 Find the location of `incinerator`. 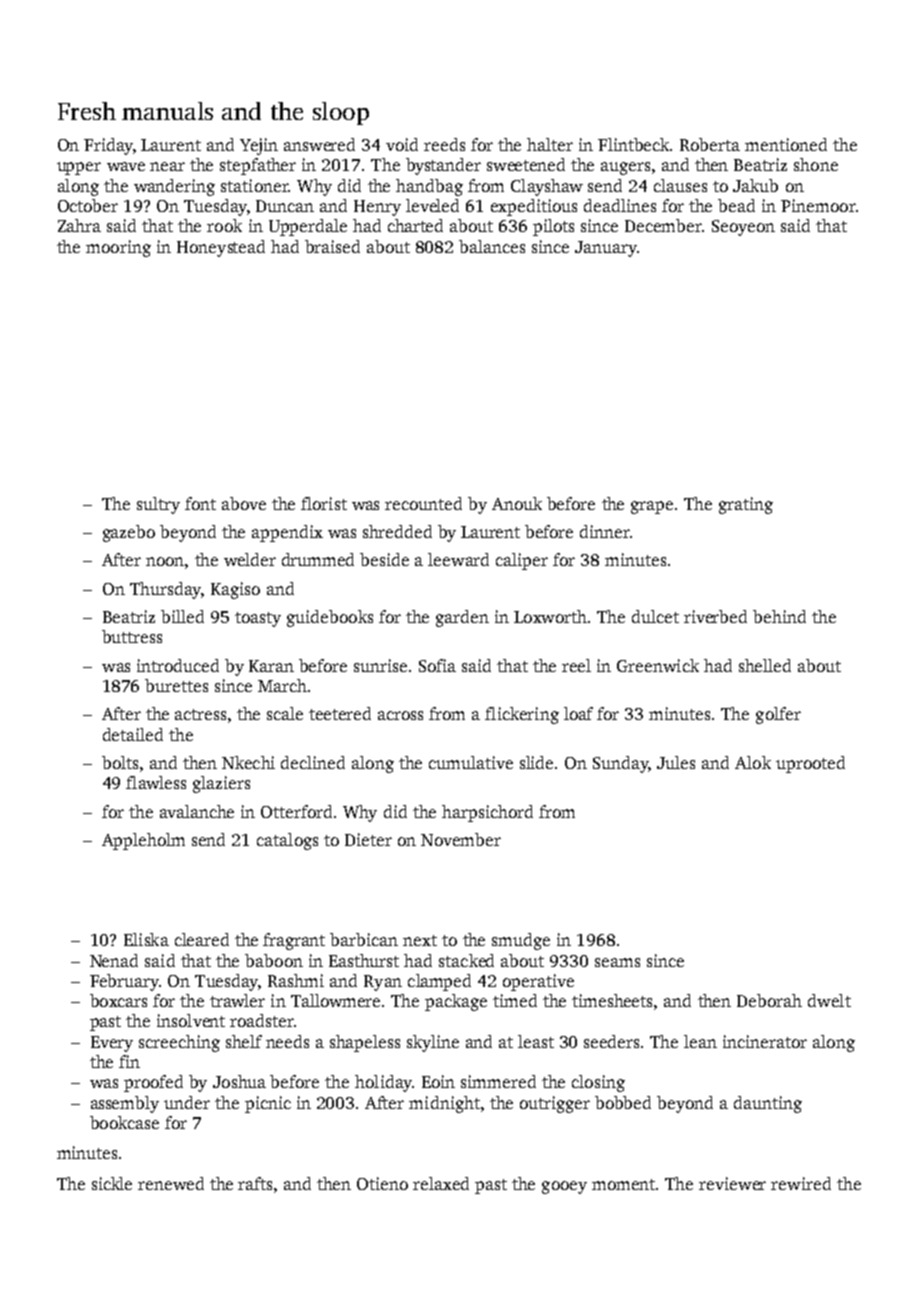

incinerator is located at coordinates (765, 1041).
